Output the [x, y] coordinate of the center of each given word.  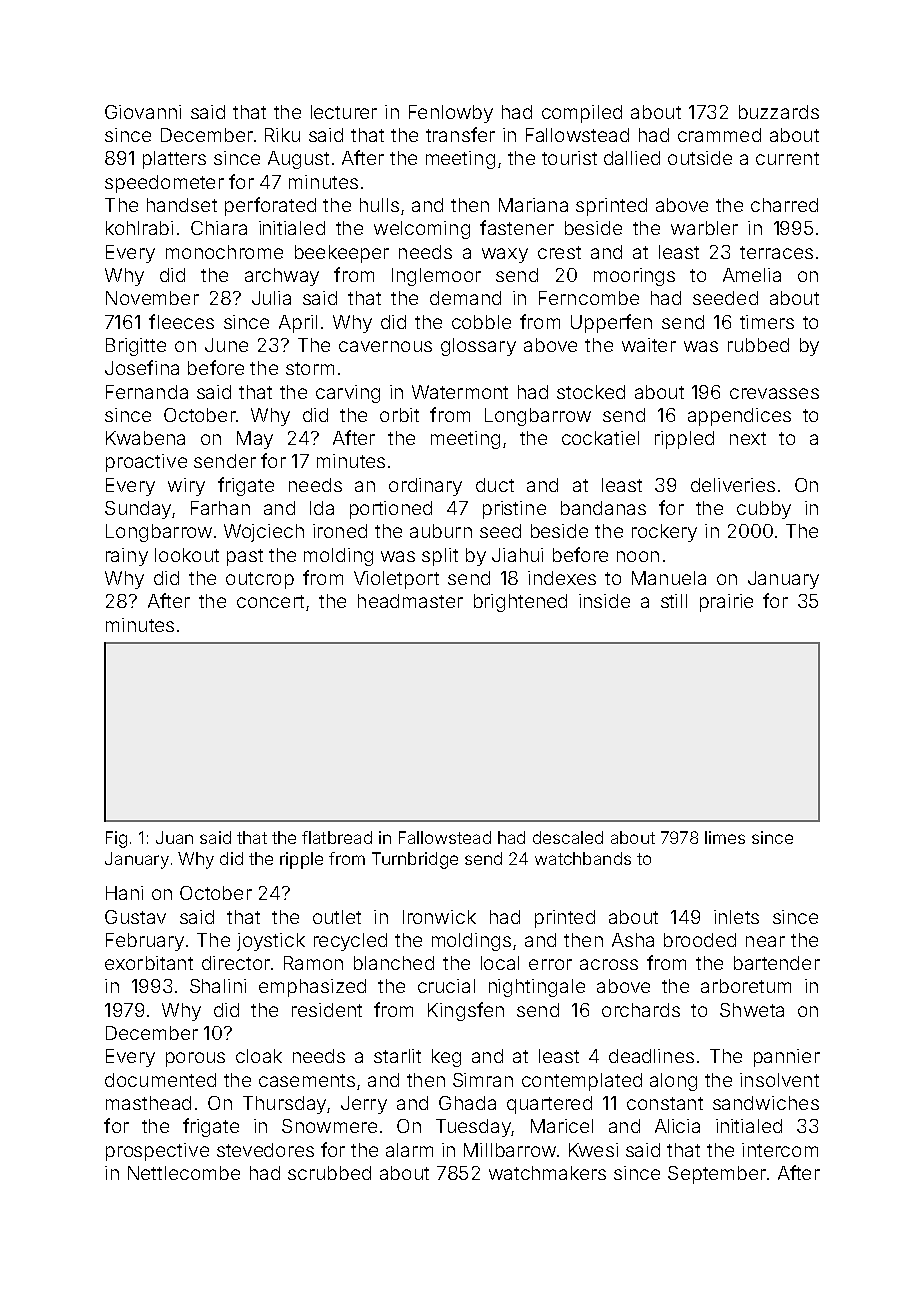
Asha [633, 940]
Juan [174, 837]
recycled [350, 942]
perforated [270, 206]
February [145, 942]
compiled [582, 114]
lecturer [344, 112]
